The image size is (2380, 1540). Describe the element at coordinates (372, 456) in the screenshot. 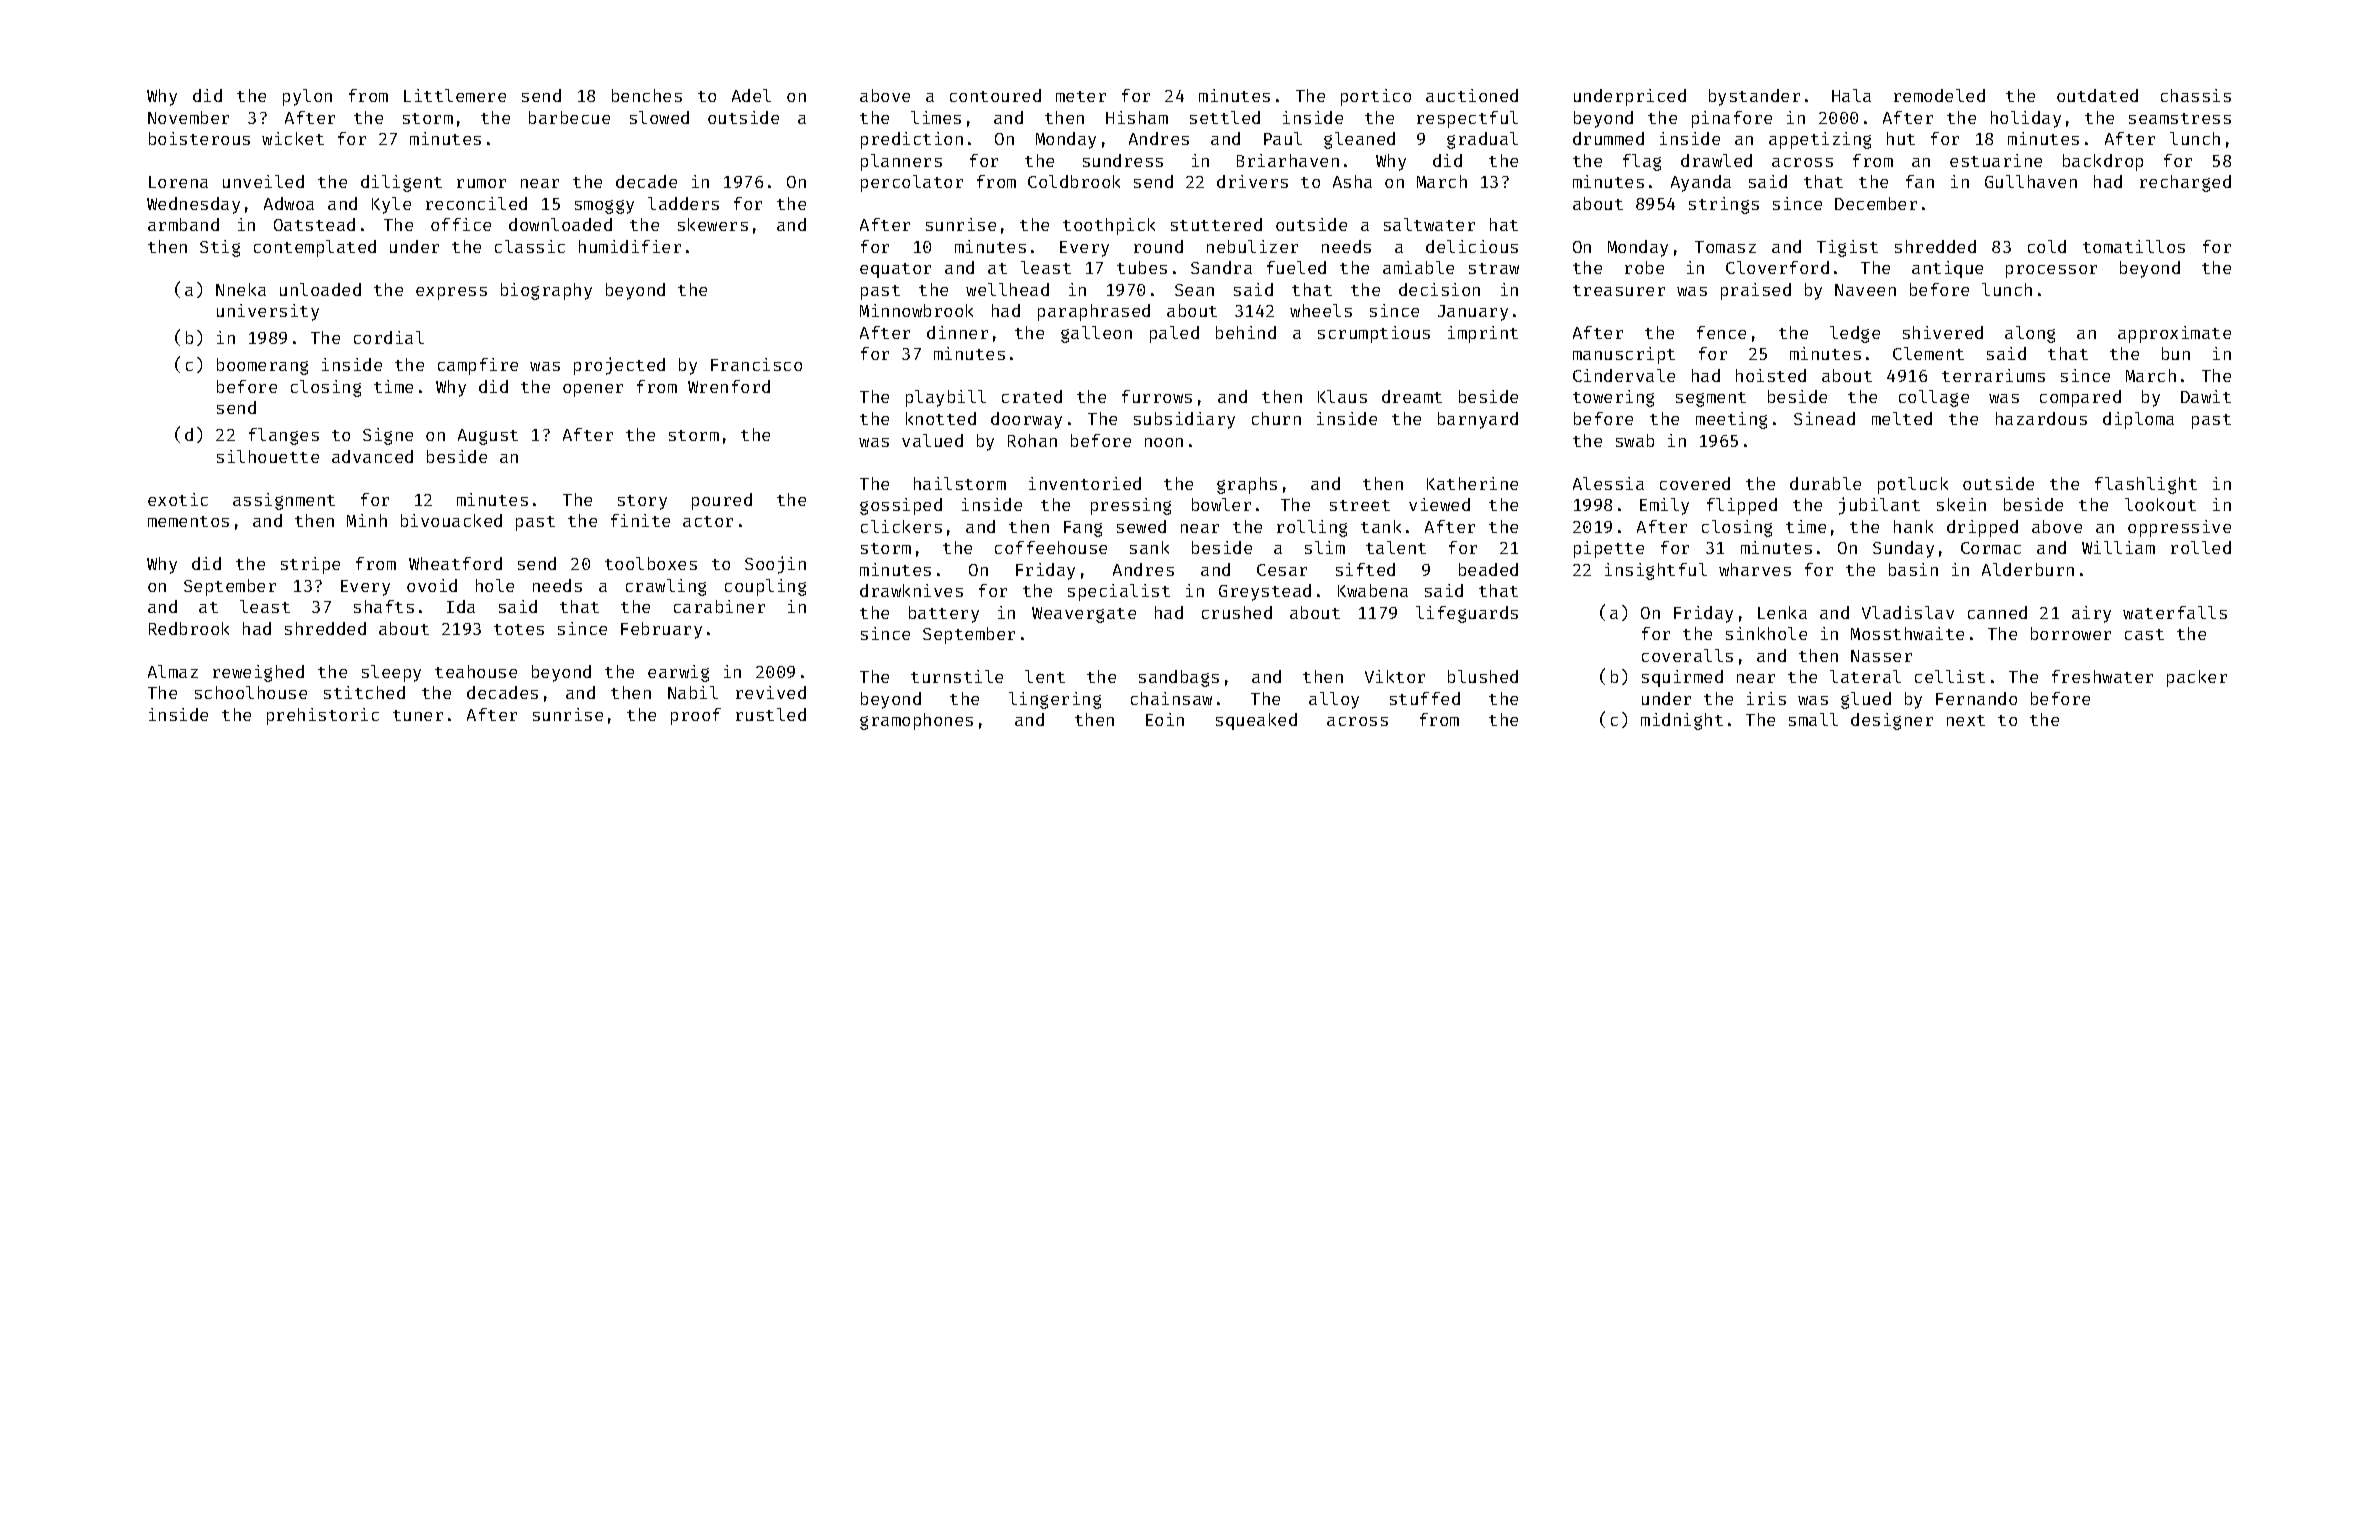

I see `advanced` at that location.
